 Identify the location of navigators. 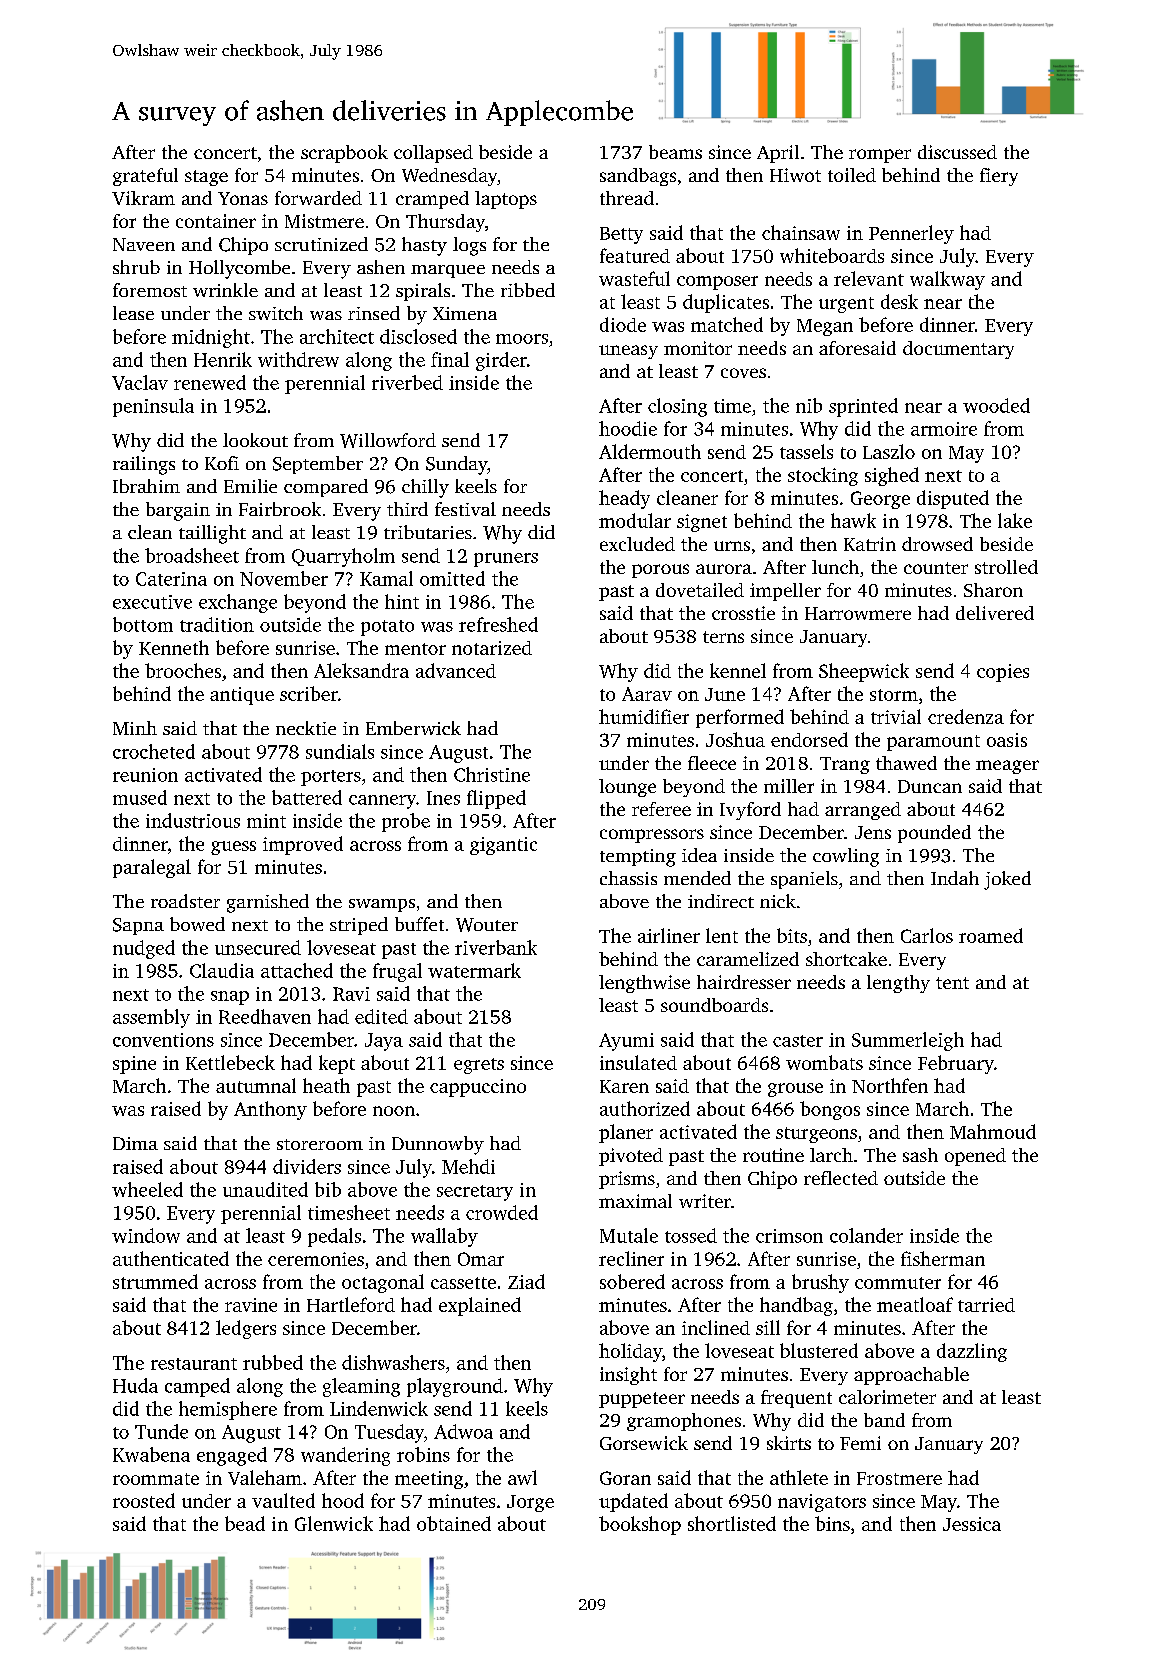
(822, 1503).
